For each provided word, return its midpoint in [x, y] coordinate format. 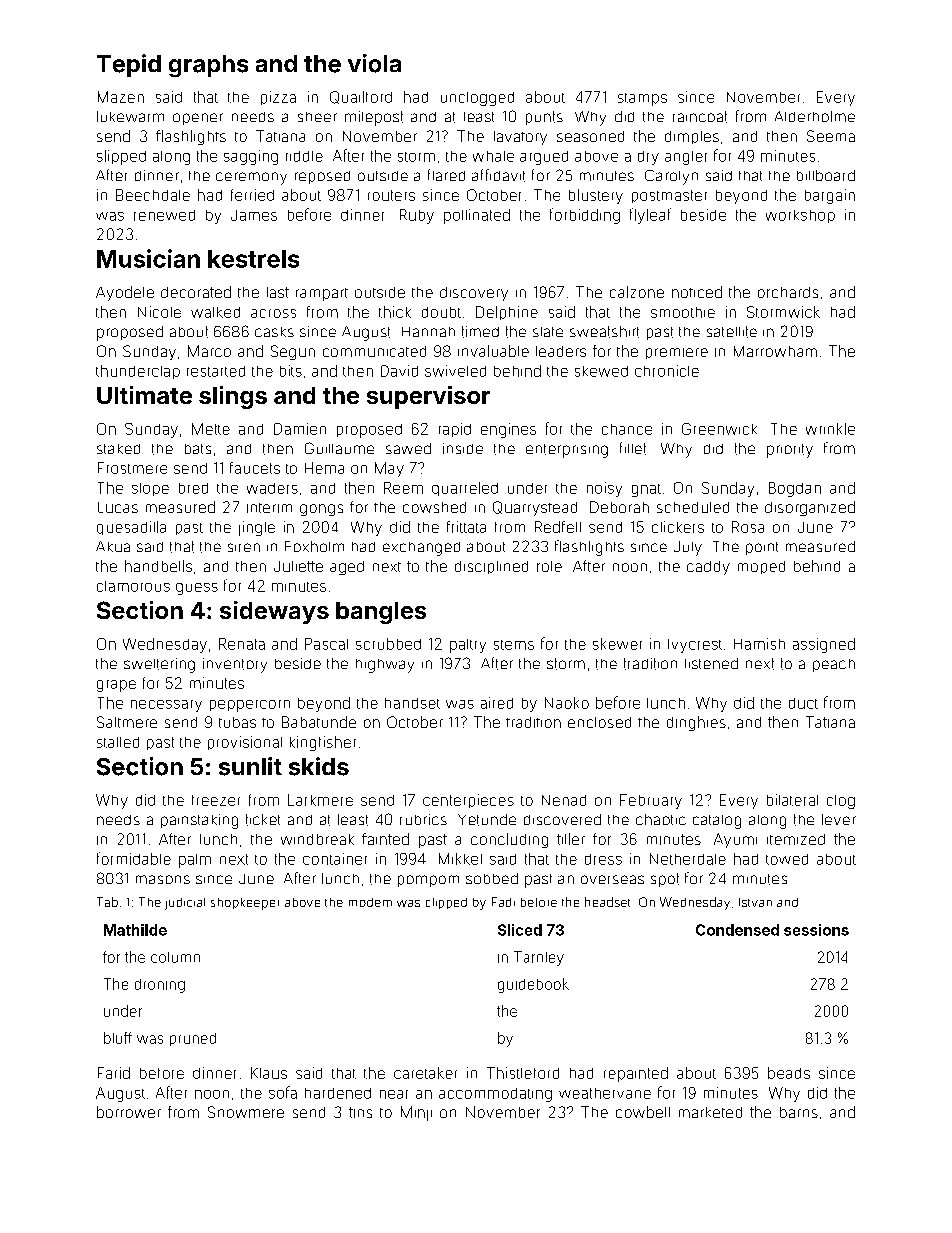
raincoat [700, 117]
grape [116, 686]
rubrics [423, 819]
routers [391, 195]
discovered [562, 819]
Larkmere [320, 800]
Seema [831, 136]
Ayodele [125, 293]
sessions [816, 930]
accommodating [495, 1095]
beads [789, 1073]
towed [787, 859]
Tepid [129, 65]
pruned [193, 1039]
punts [544, 118]
